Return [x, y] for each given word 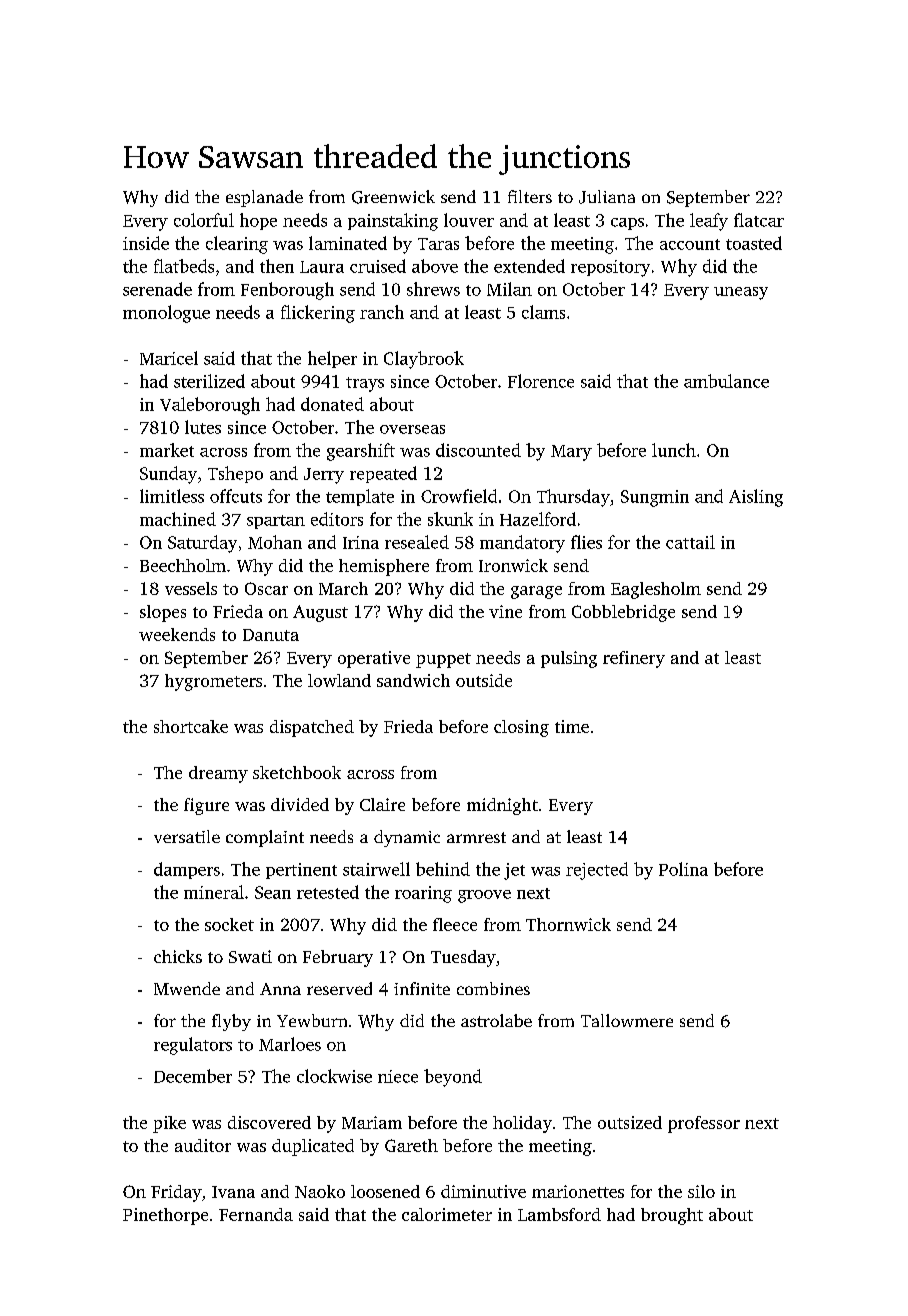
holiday [522, 1124]
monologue [166, 314]
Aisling [756, 498]
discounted [478, 450]
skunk [450, 519]
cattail [690, 542]
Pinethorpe [165, 1216]
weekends [177, 634]
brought [672, 1216]
